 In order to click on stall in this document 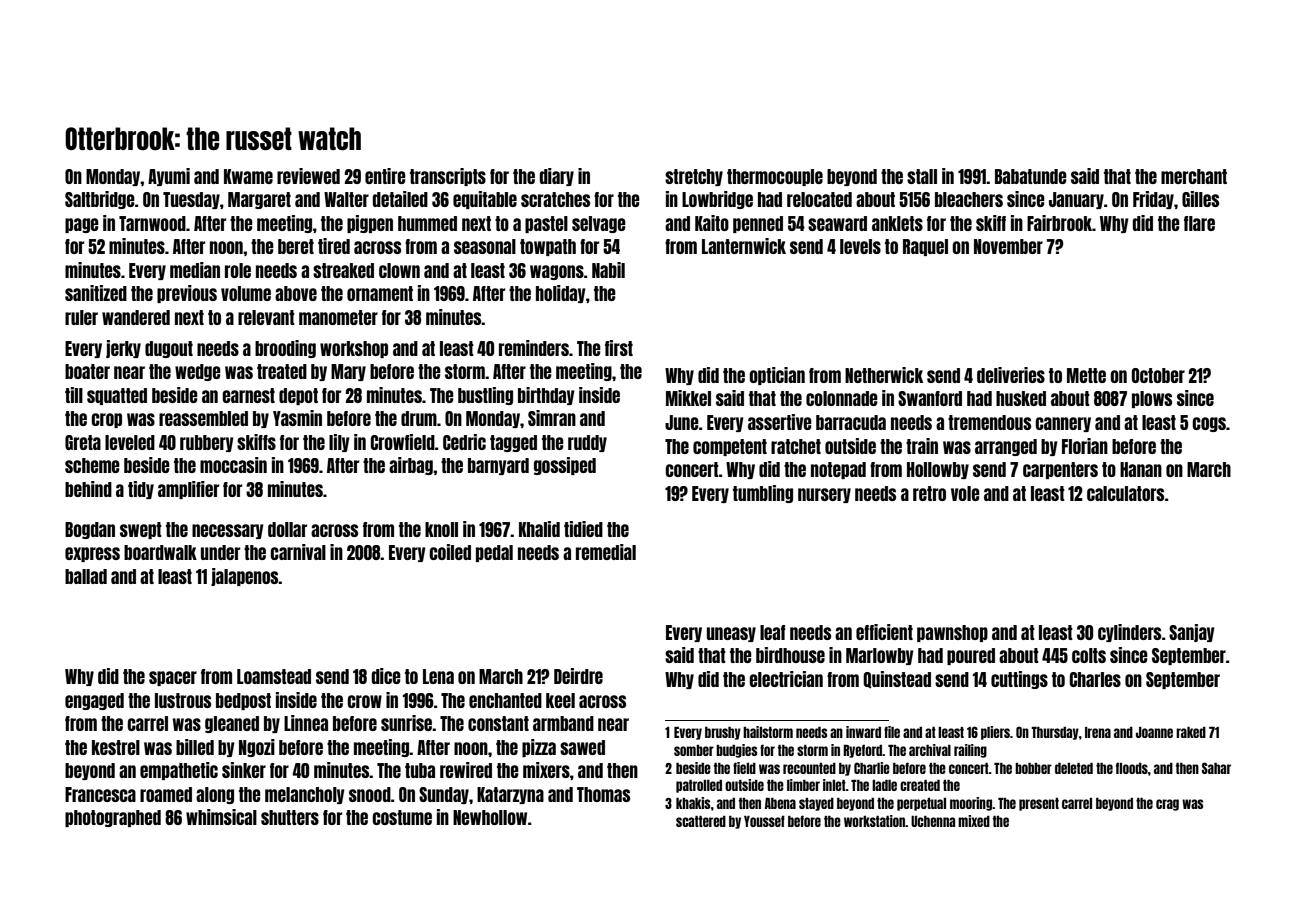, I will do `click(922, 176)`.
